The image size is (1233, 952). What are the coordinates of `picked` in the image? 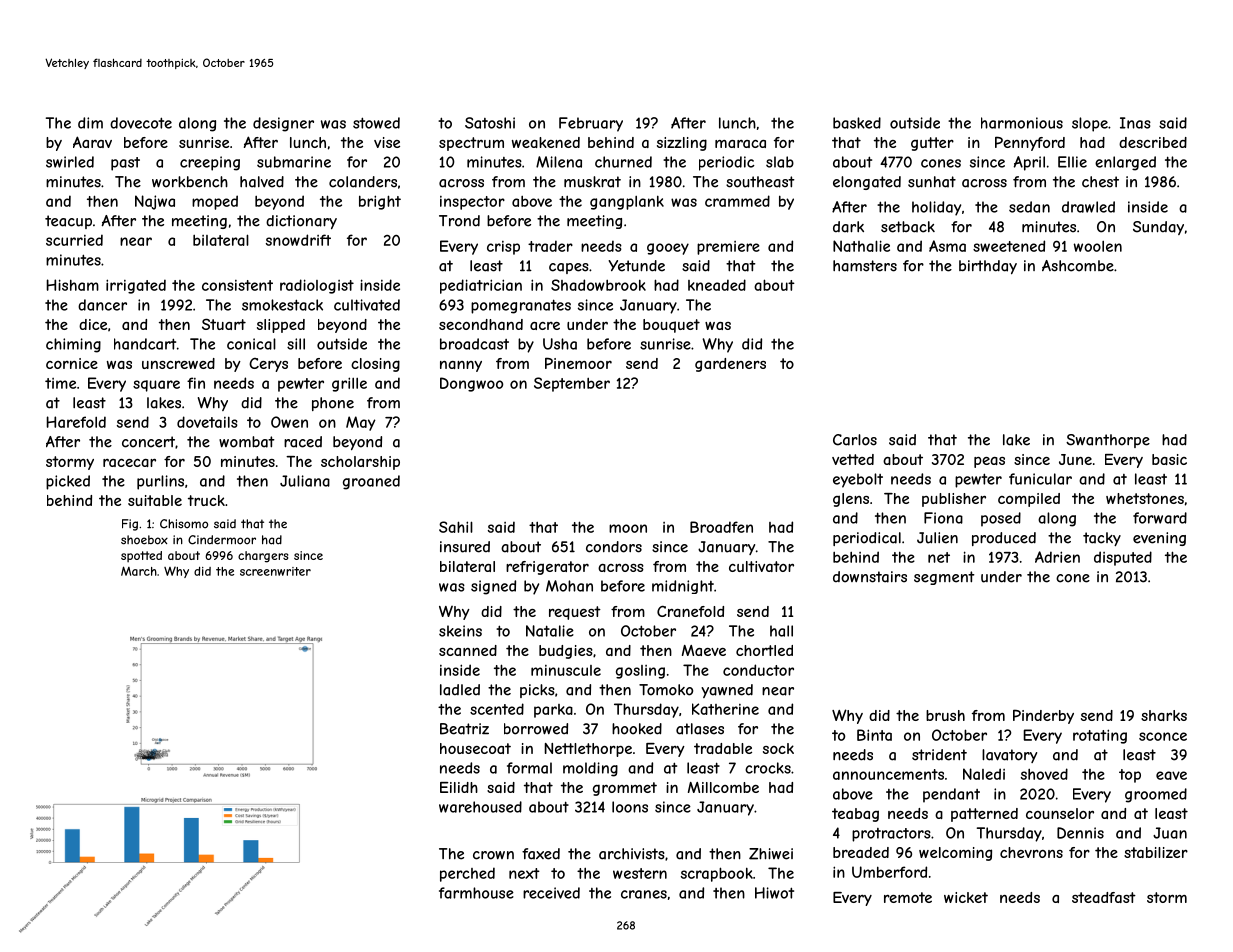 It's located at (68, 482).
